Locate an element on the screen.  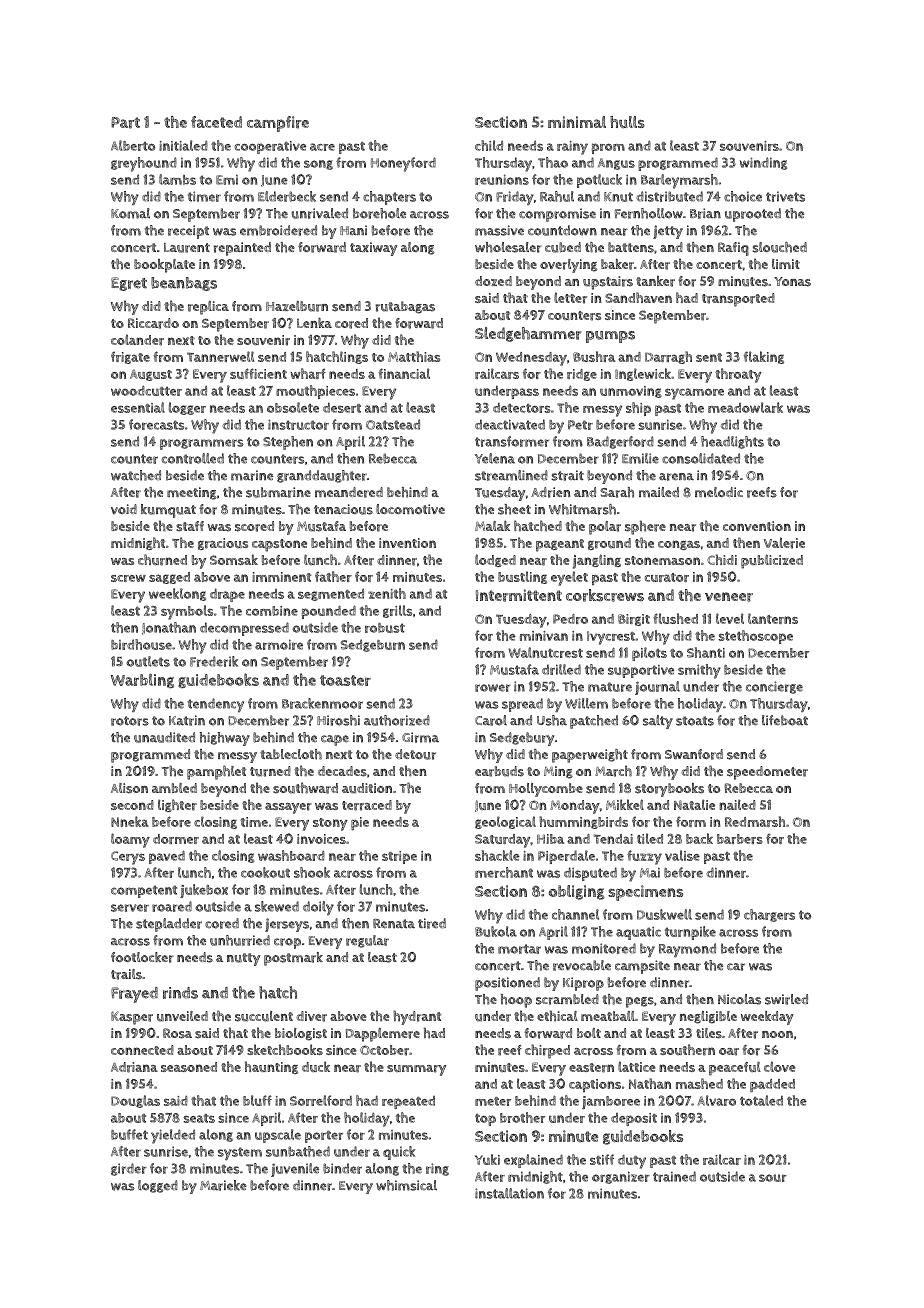
campfire is located at coordinates (278, 124).
